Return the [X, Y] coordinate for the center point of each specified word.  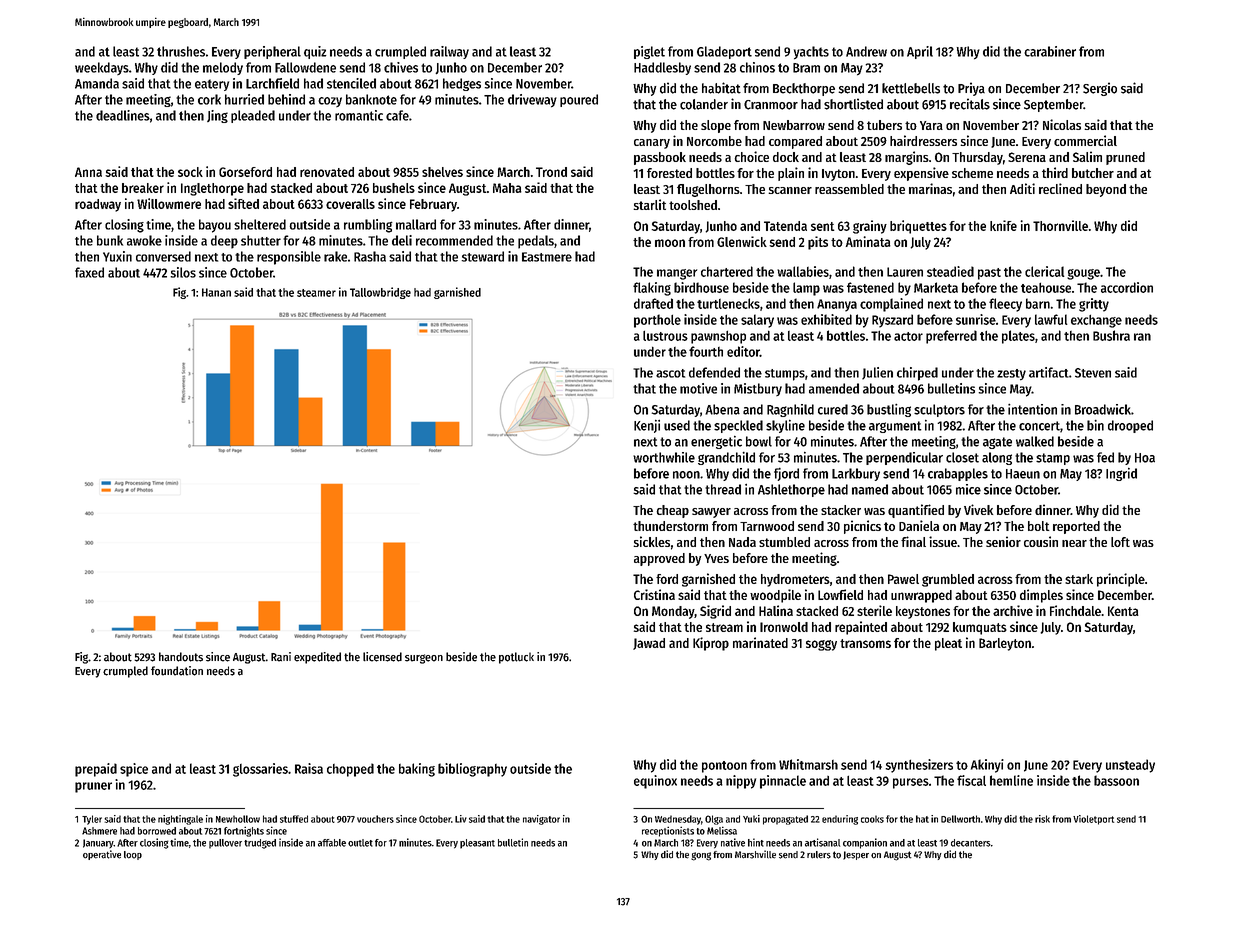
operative [102, 855]
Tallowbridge [380, 293]
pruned [1125, 158]
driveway [532, 101]
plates [1018, 337]
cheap [673, 511]
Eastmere [547, 257]
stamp [1053, 459]
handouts [181, 657]
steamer [316, 293]
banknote [371, 99]
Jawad [649, 644]
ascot [670, 373]
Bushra [1111, 335]
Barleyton [1005, 644]
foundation [177, 671]
